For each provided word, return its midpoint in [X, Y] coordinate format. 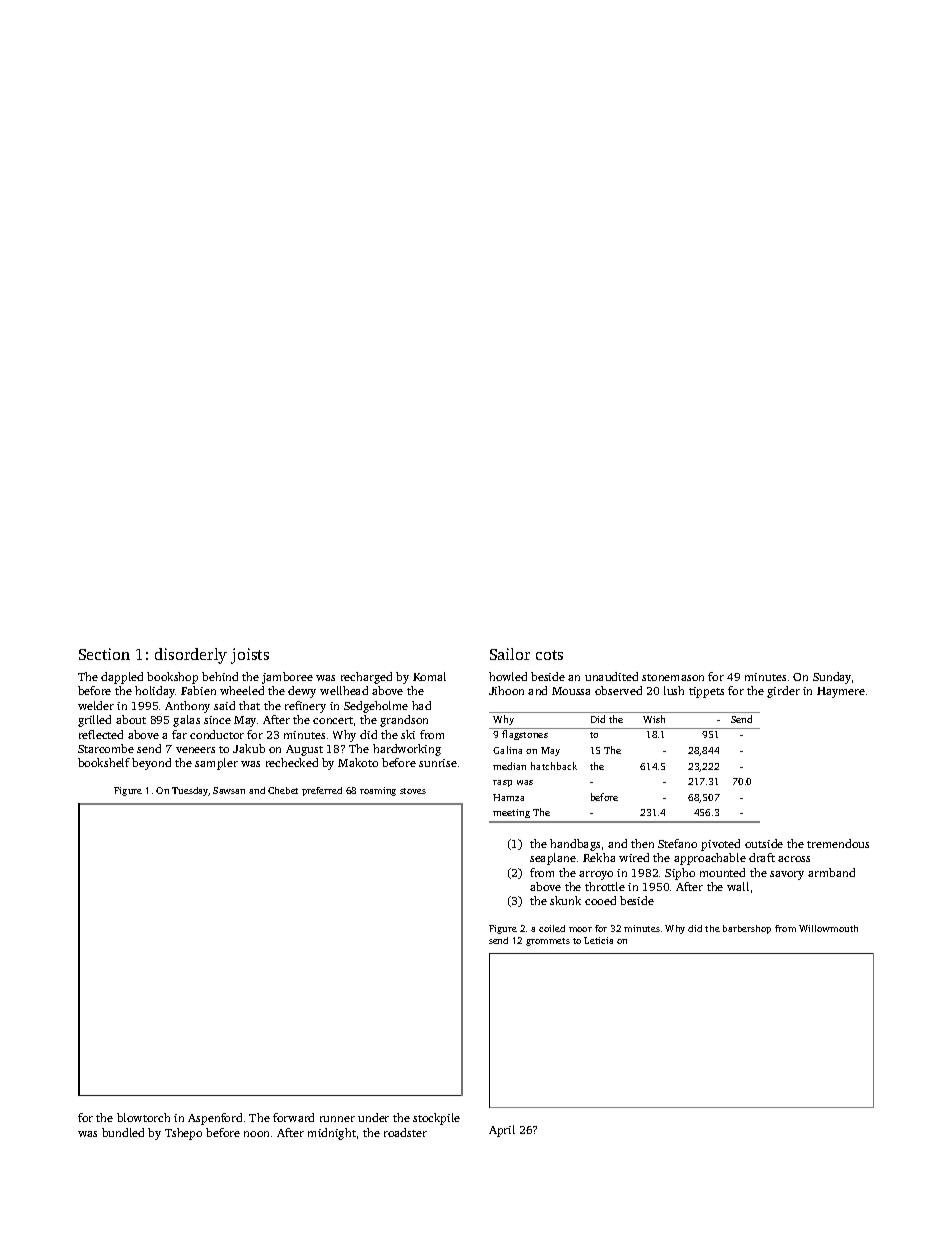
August [304, 750]
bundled [123, 1132]
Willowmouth [828, 928]
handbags [575, 845]
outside [764, 843]
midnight [332, 1134]
